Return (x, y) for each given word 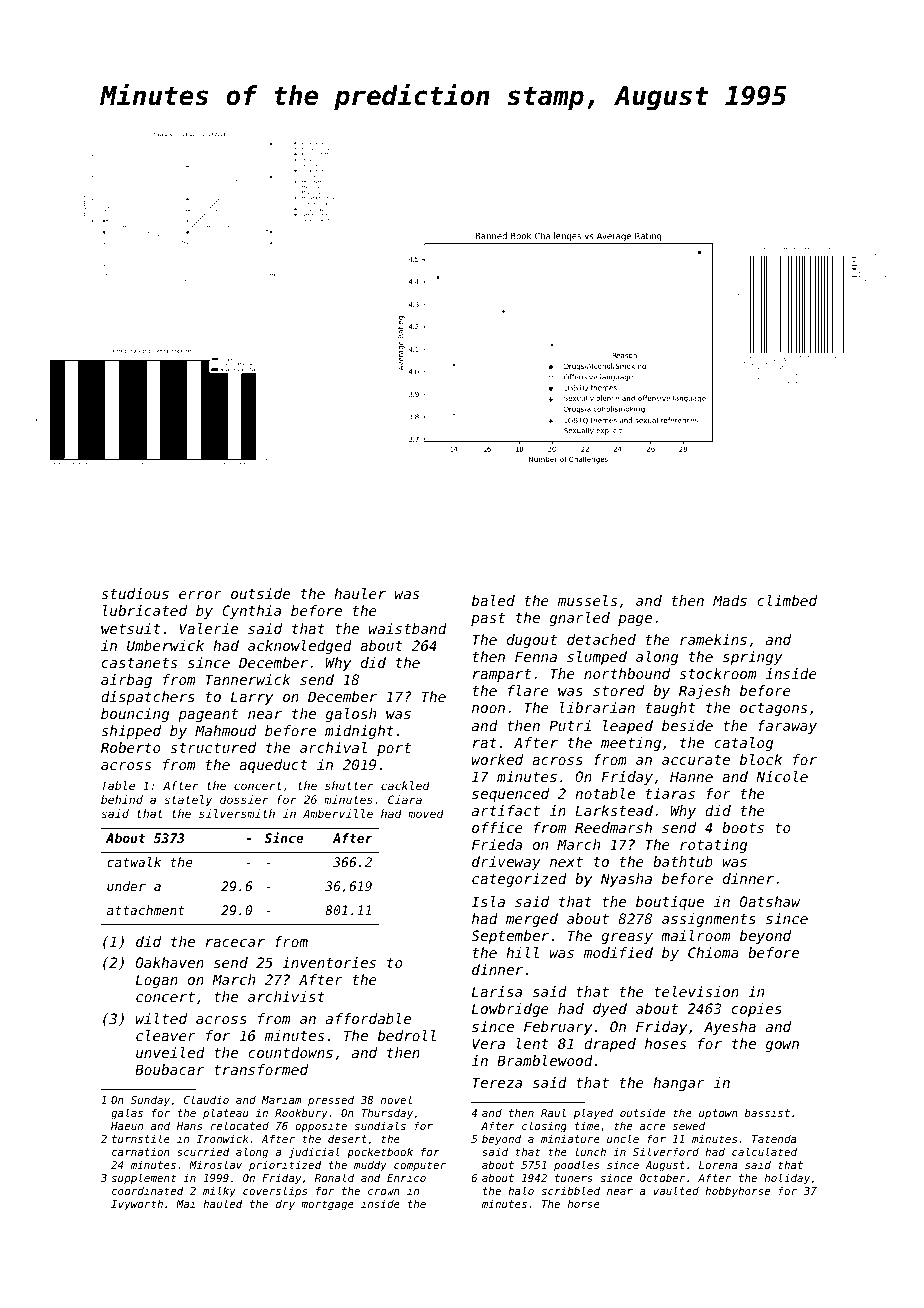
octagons (773, 709)
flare (528, 690)
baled (493, 600)
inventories (329, 962)
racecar (235, 943)
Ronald (334, 1177)
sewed (689, 1125)
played (593, 1113)
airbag (126, 681)
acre (652, 1127)
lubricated (145, 610)
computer (420, 1166)
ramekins (713, 639)
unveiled (170, 1052)
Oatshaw (770, 901)
